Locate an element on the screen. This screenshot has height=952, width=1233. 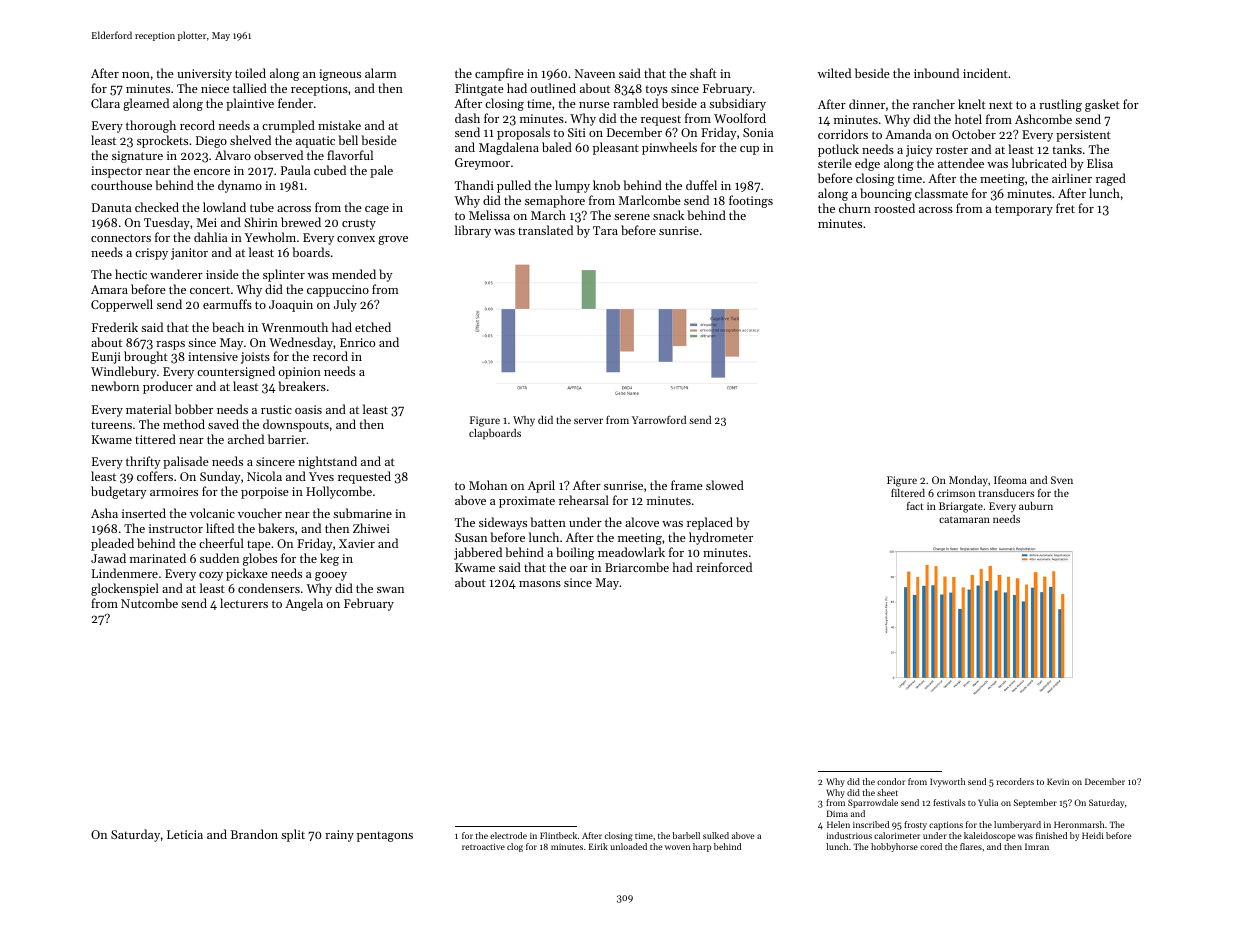
rasps is located at coordinates (170, 345).
